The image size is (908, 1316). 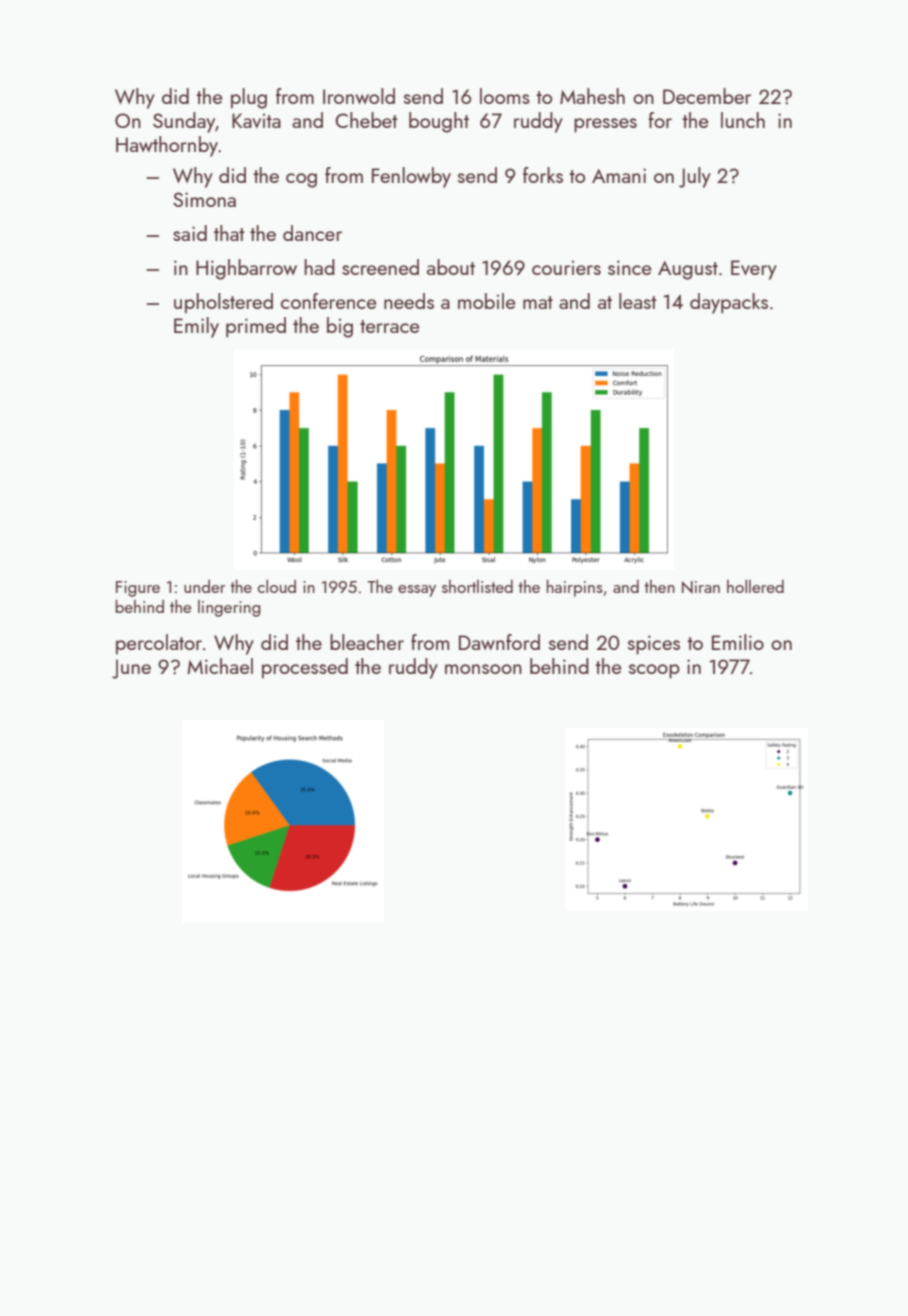 What do you see at coordinates (592, 96) in the page?
I see `Mahesh` at bounding box center [592, 96].
